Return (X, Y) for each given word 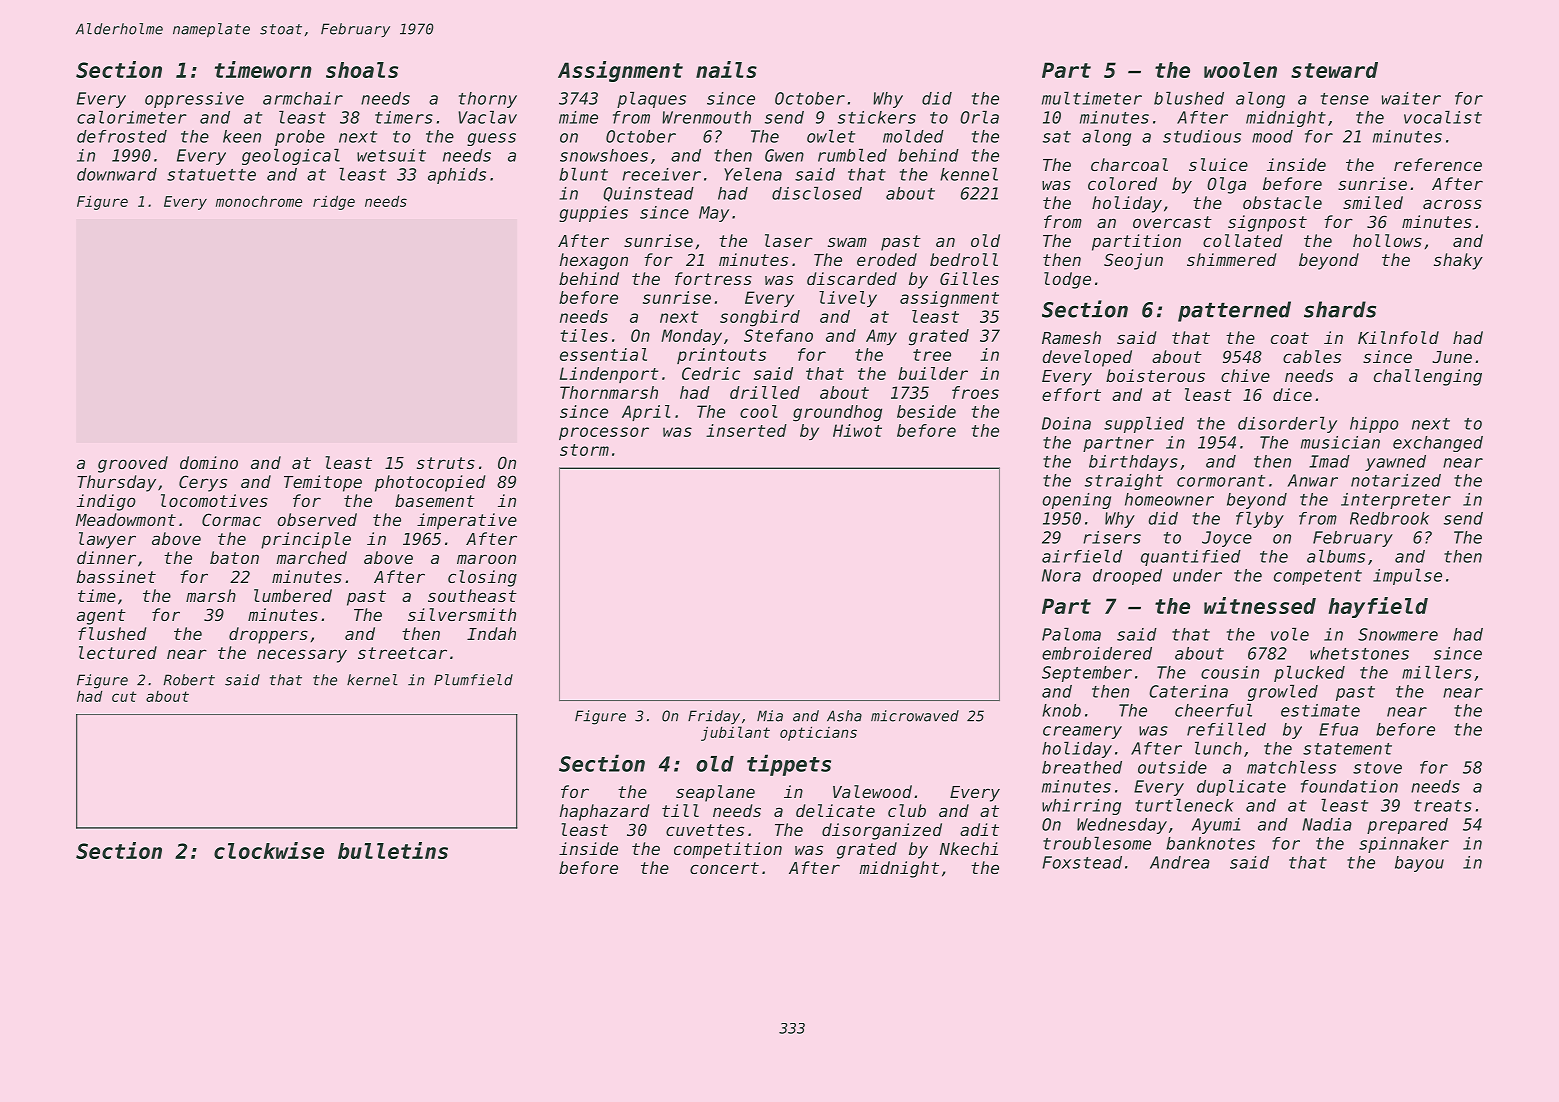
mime (578, 117)
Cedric (711, 373)
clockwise (269, 850)
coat (1290, 338)
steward (1334, 70)
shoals (362, 70)
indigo (106, 502)
